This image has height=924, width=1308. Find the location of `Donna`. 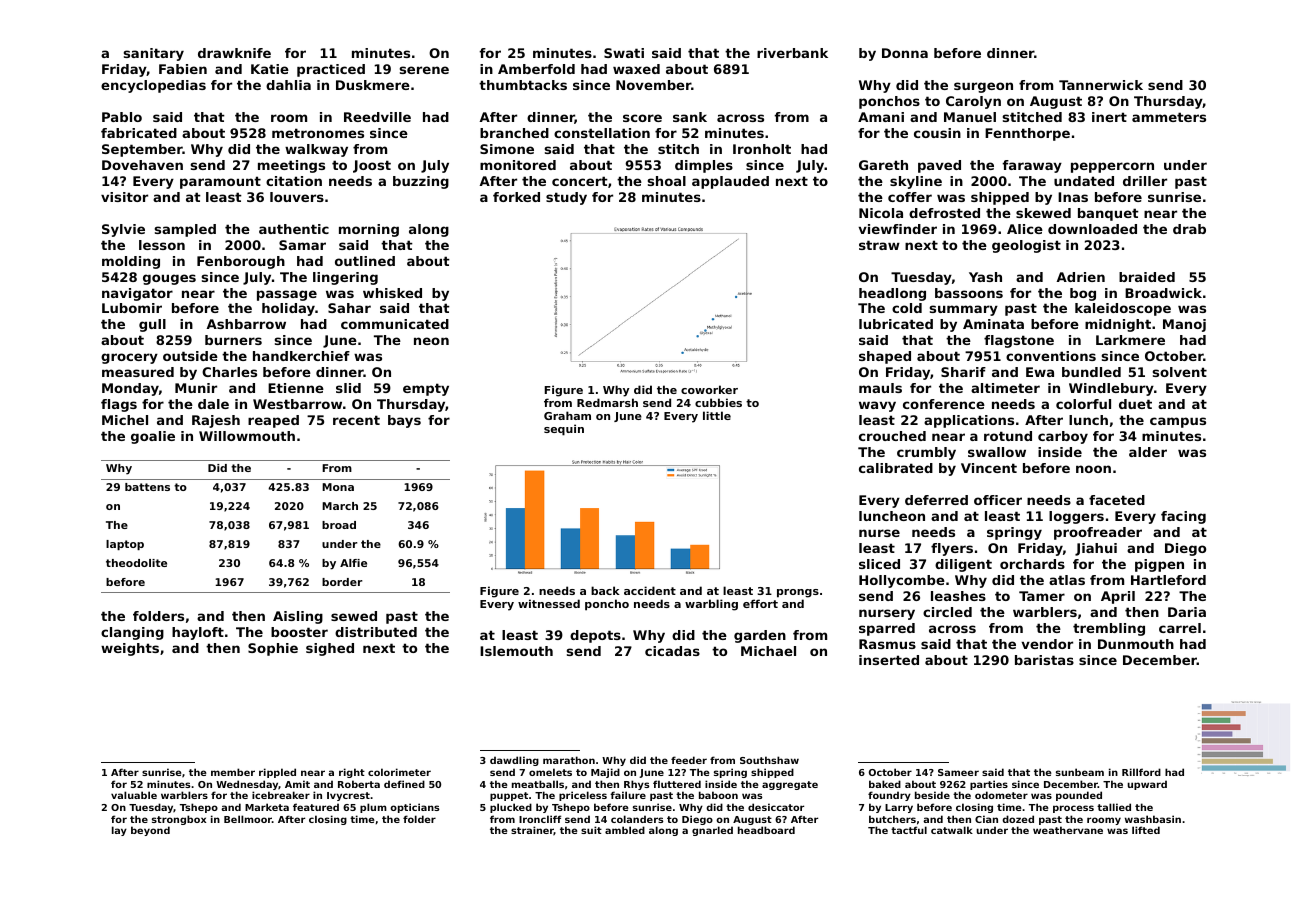

Donna is located at coordinates (905, 53).
